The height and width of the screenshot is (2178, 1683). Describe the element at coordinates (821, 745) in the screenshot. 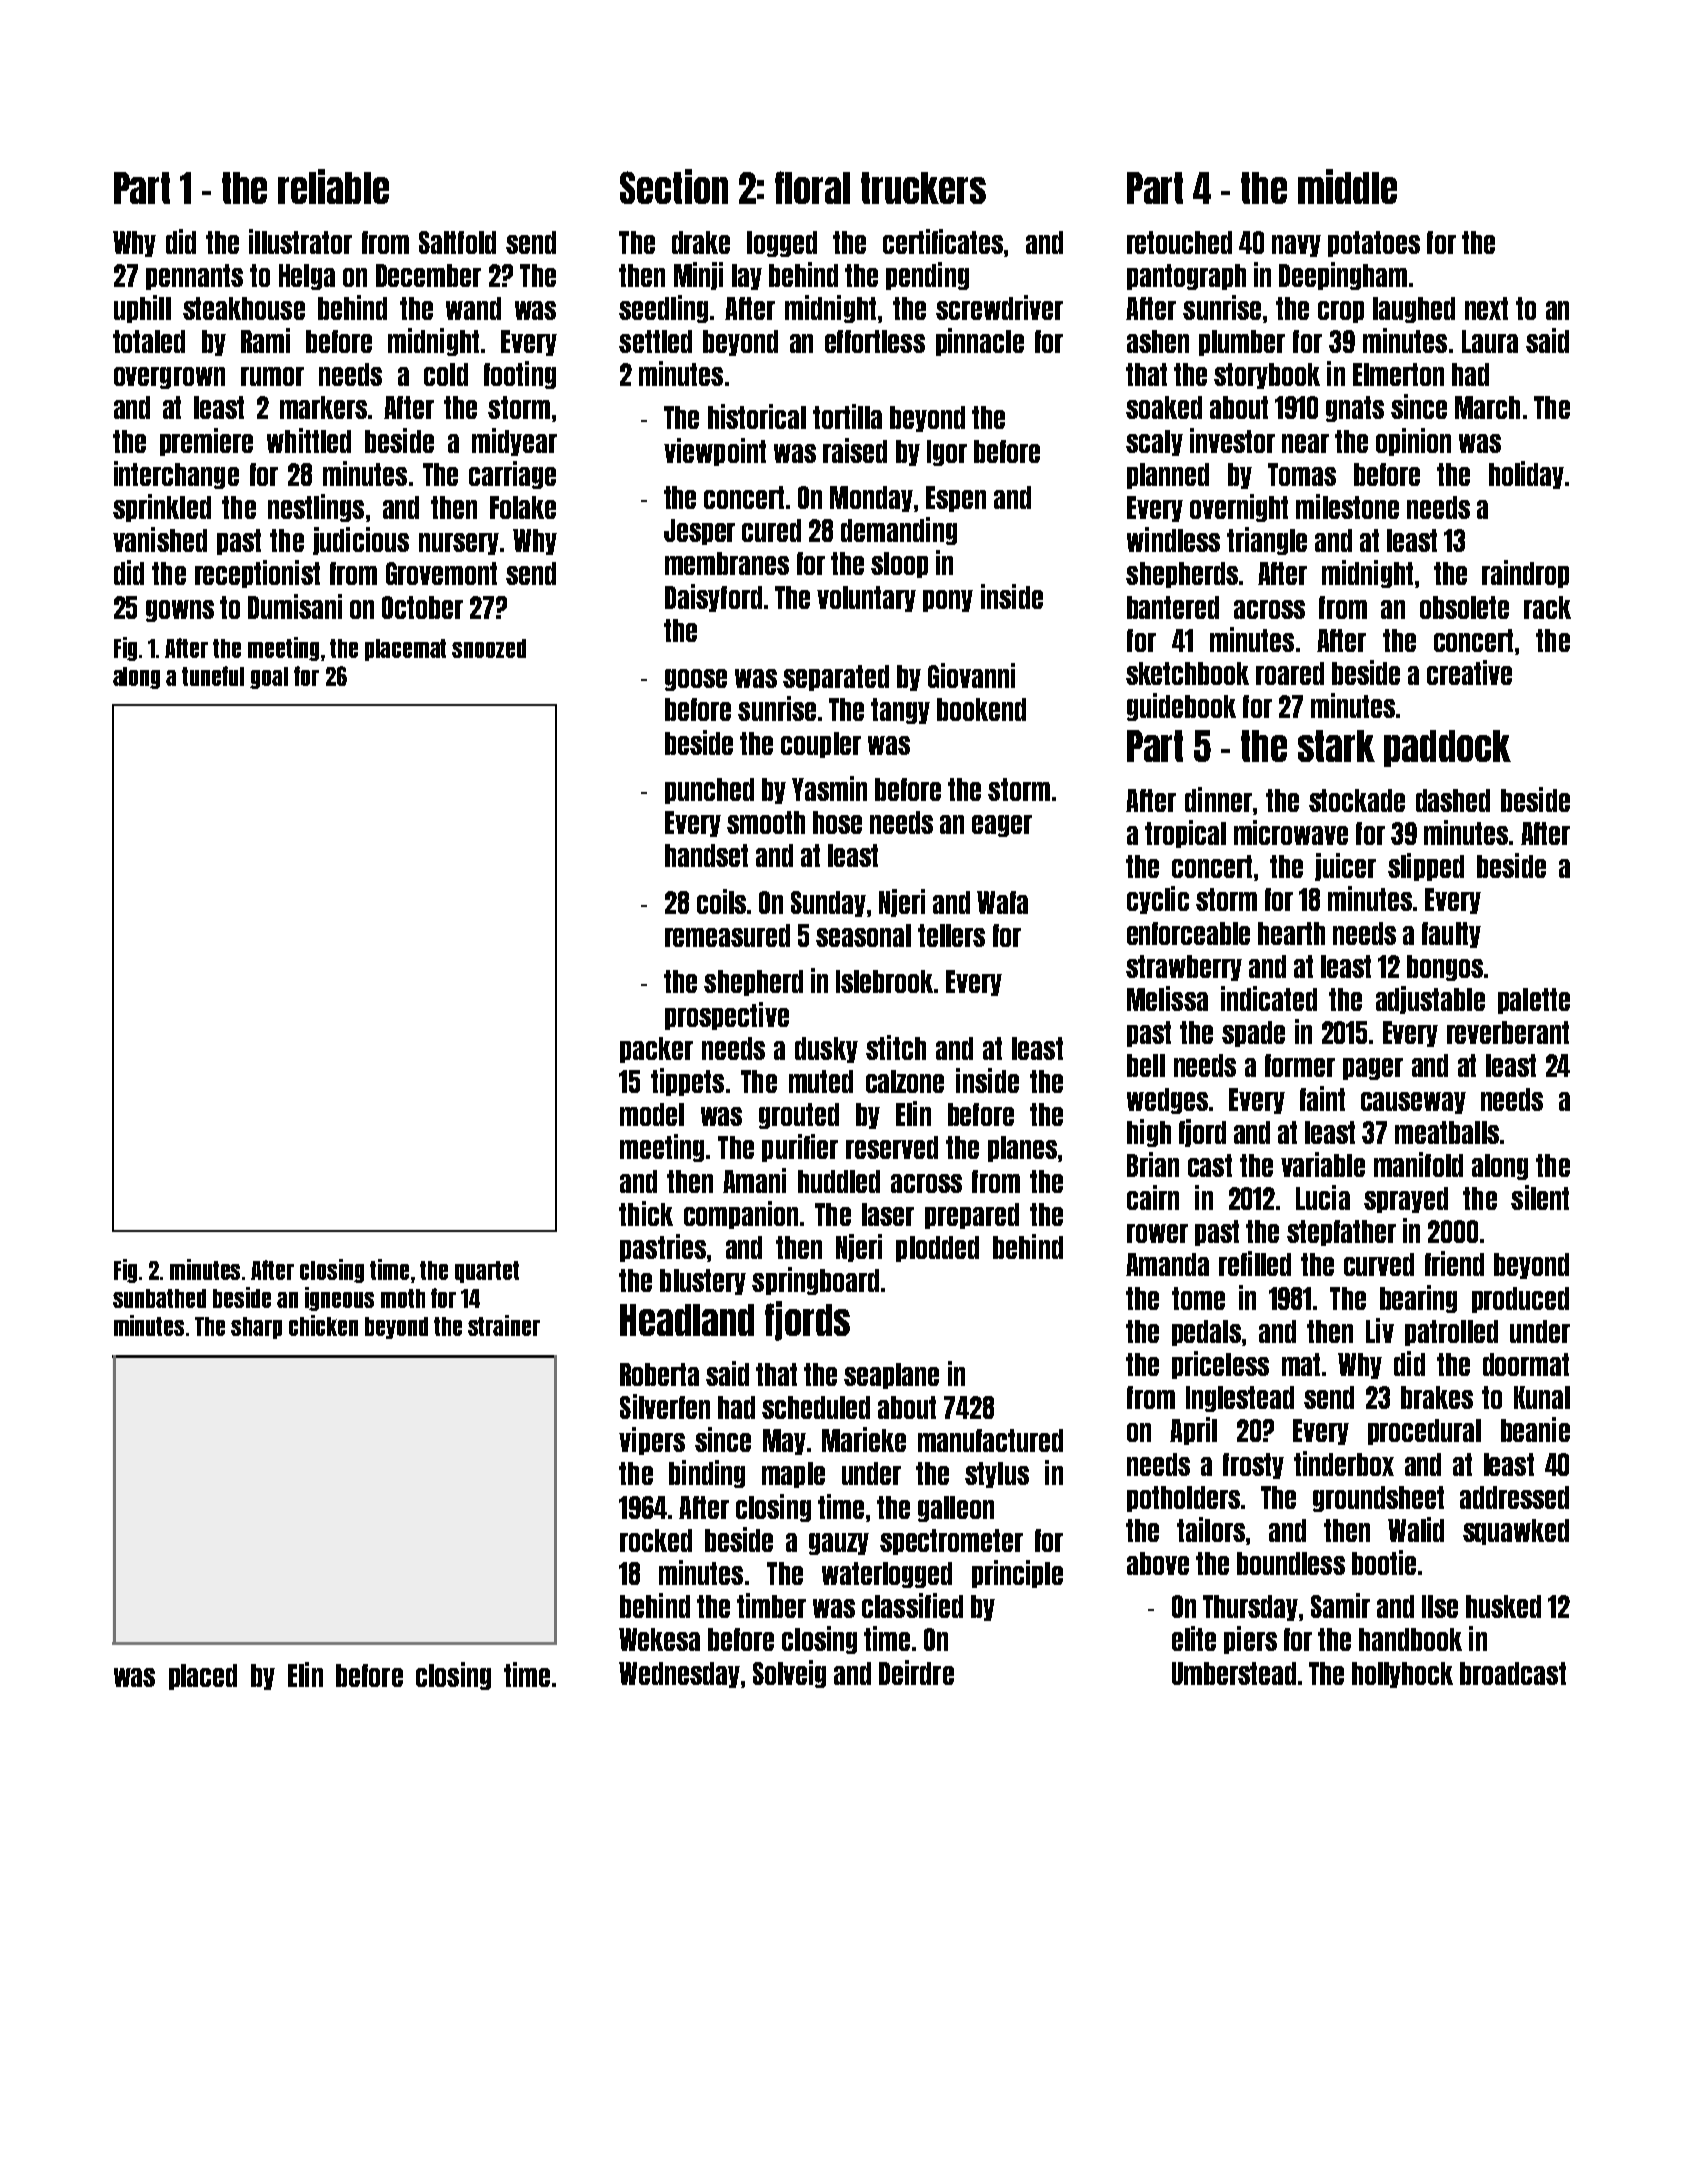

I see `coupler` at that location.
